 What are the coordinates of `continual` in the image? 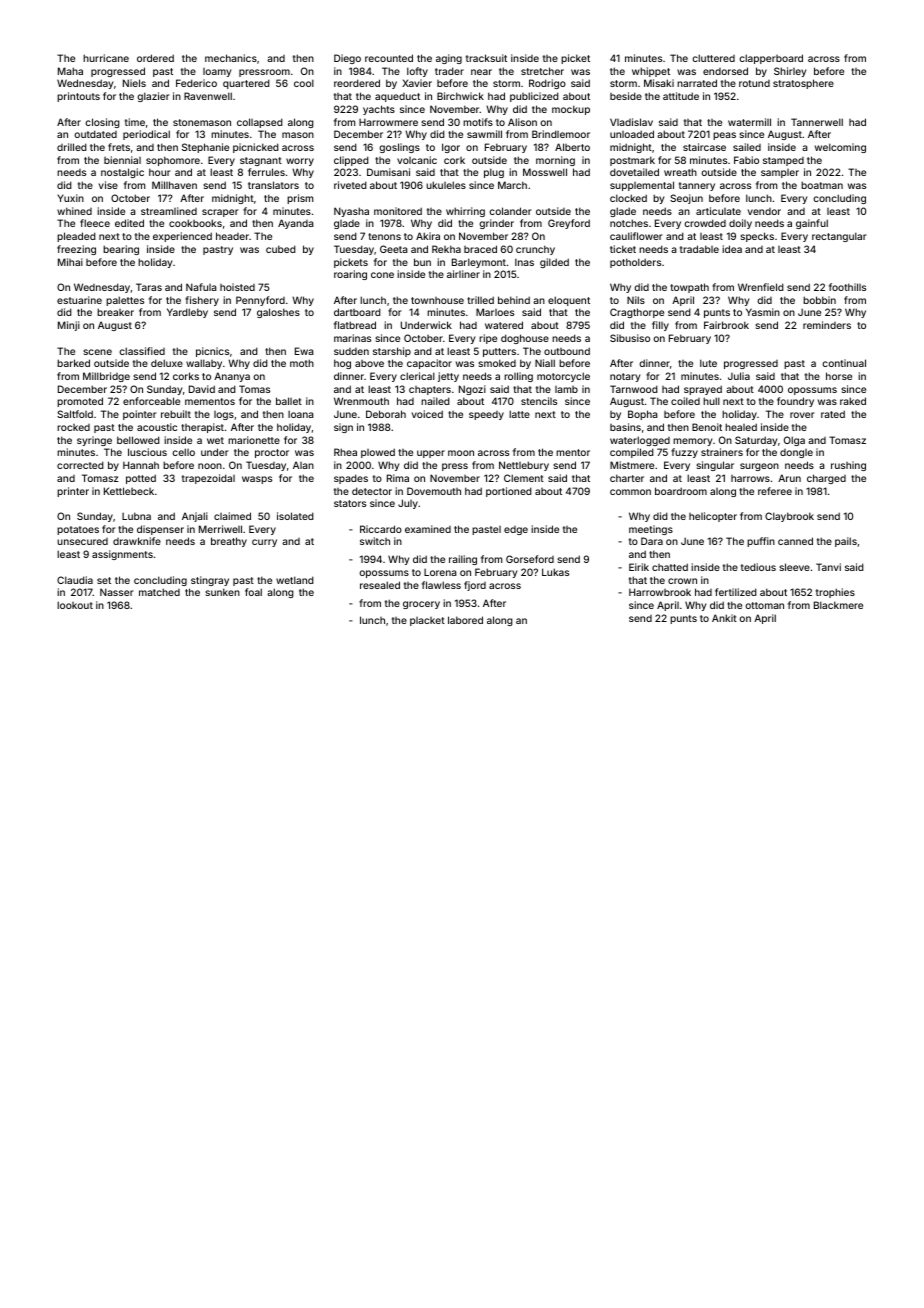 It's located at (844, 363).
